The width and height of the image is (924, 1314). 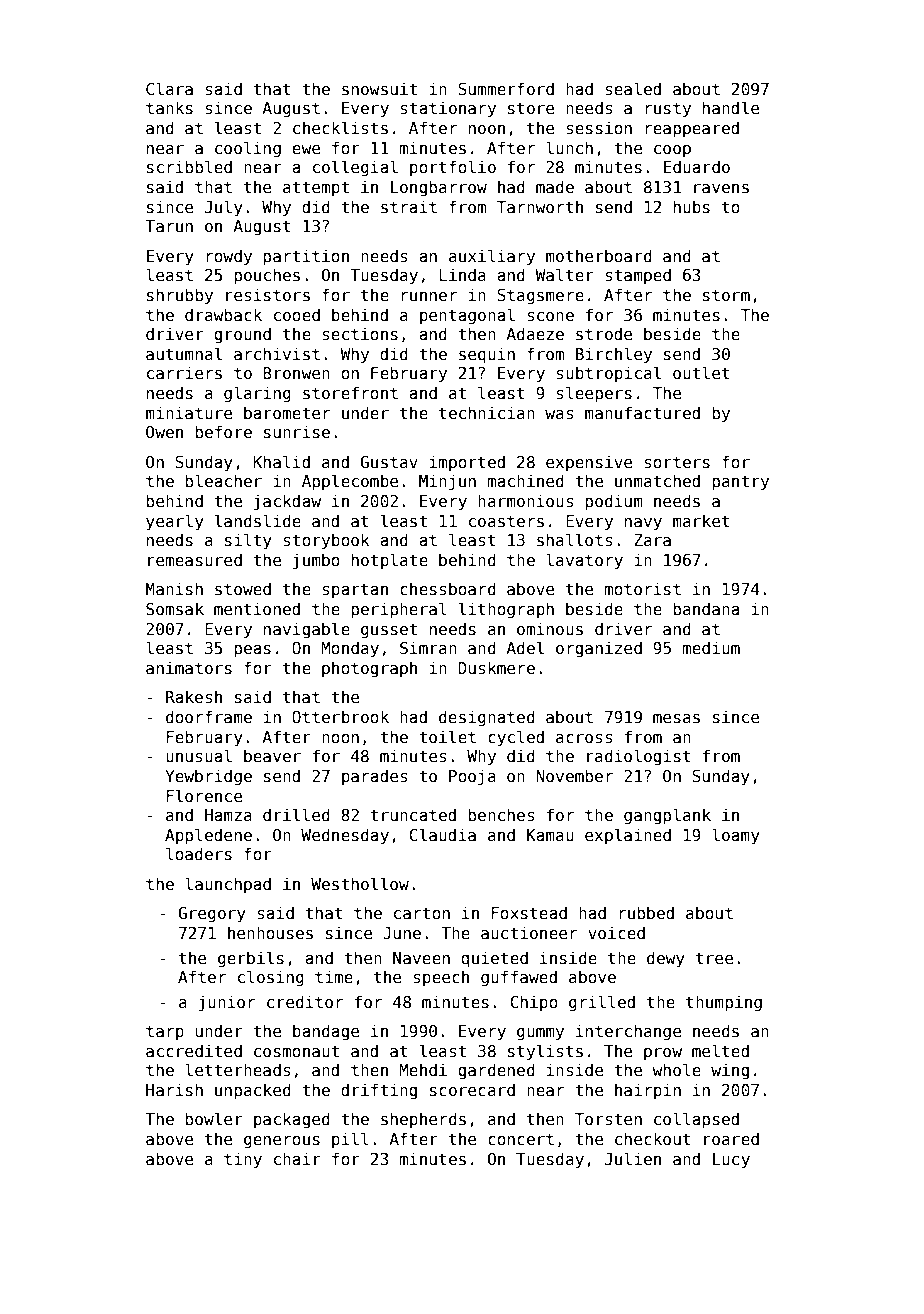 I want to click on landslide, so click(x=258, y=521).
